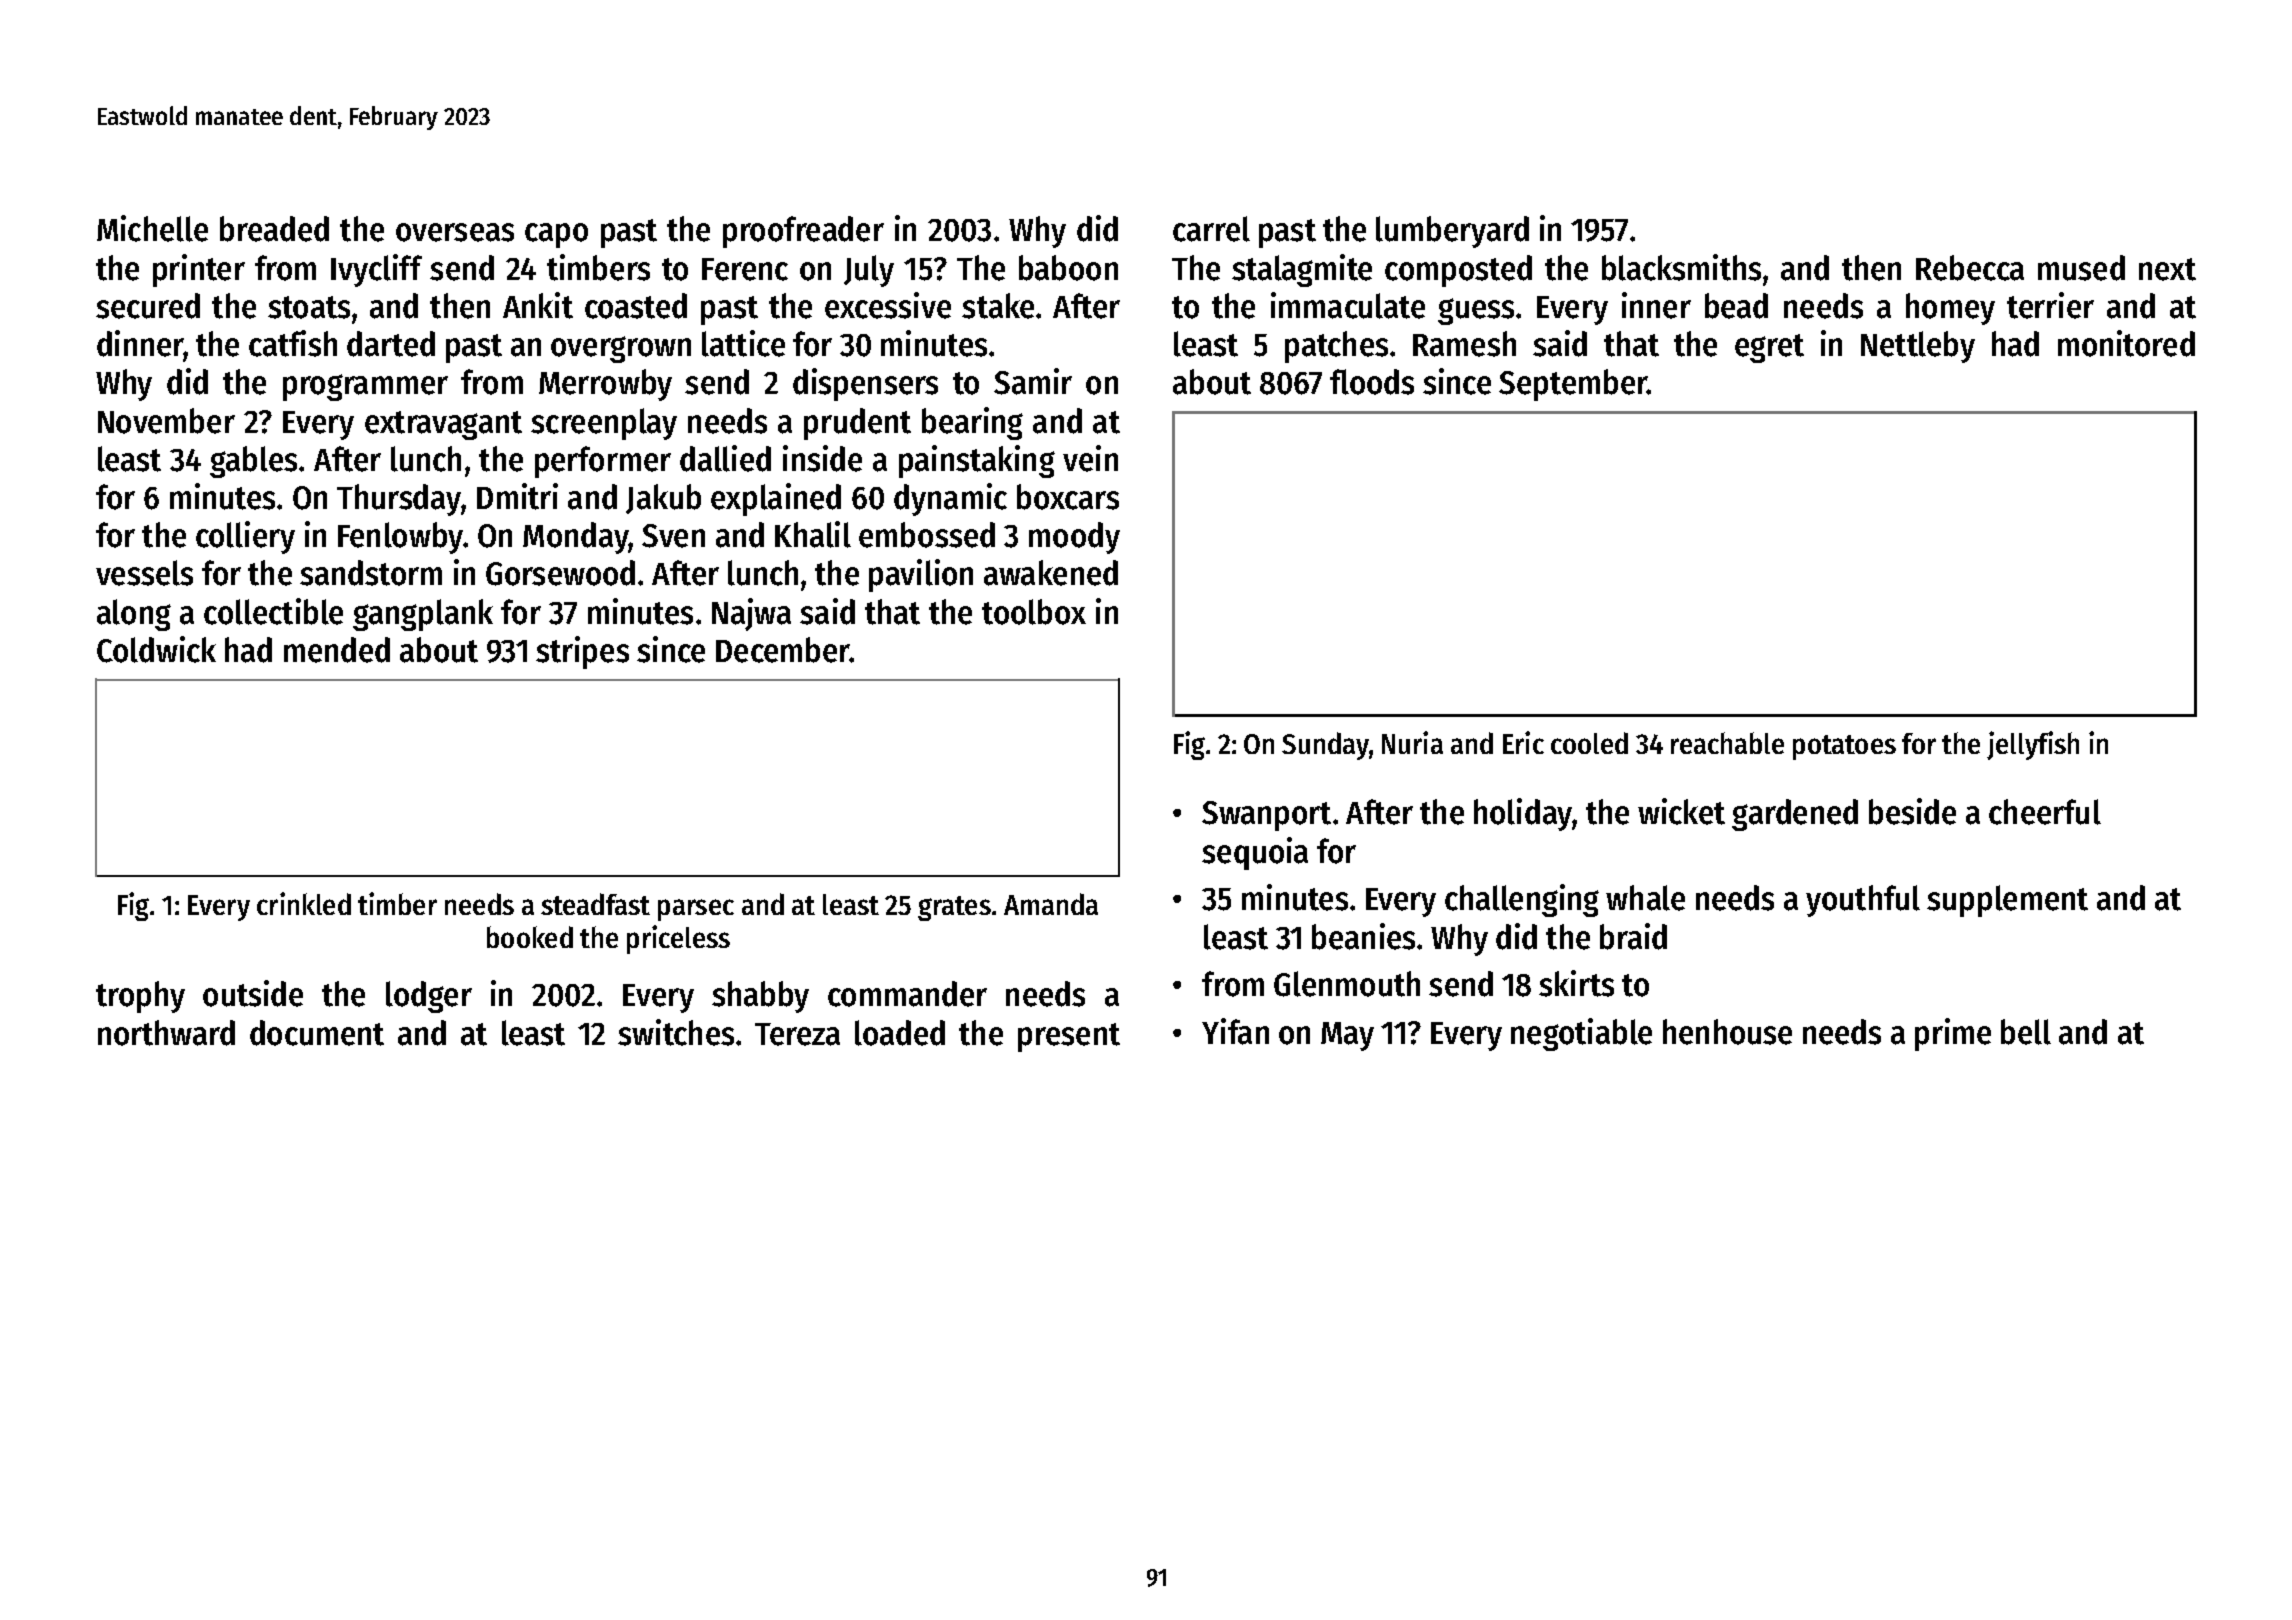 This page has width=2292, height=1620. Describe the element at coordinates (1589, 743) in the page. I see `cooled` at that location.
